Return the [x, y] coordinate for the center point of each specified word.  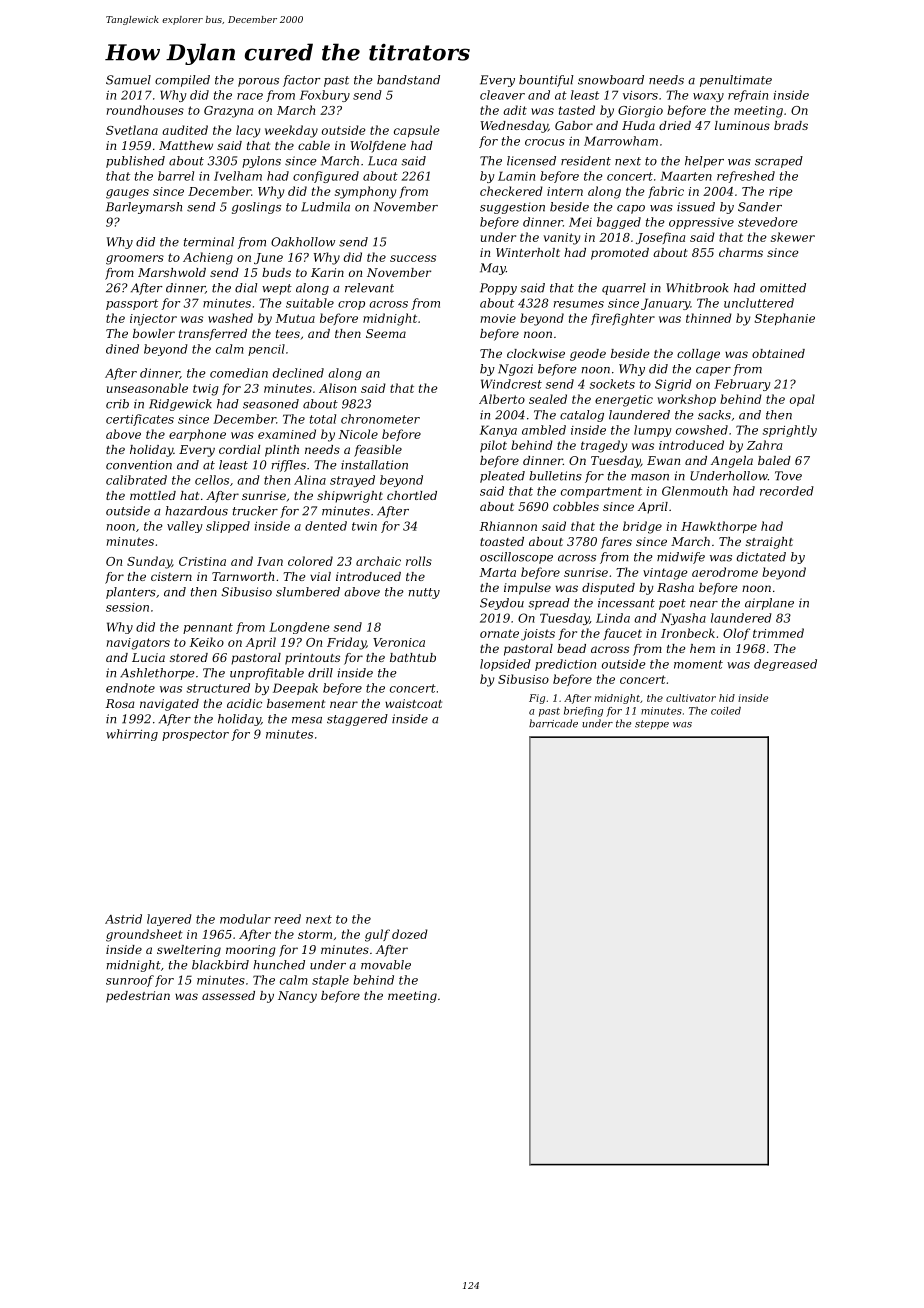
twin [364, 526]
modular [245, 919]
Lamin [516, 176]
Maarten [686, 176]
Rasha [675, 587]
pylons [261, 162]
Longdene [299, 628]
